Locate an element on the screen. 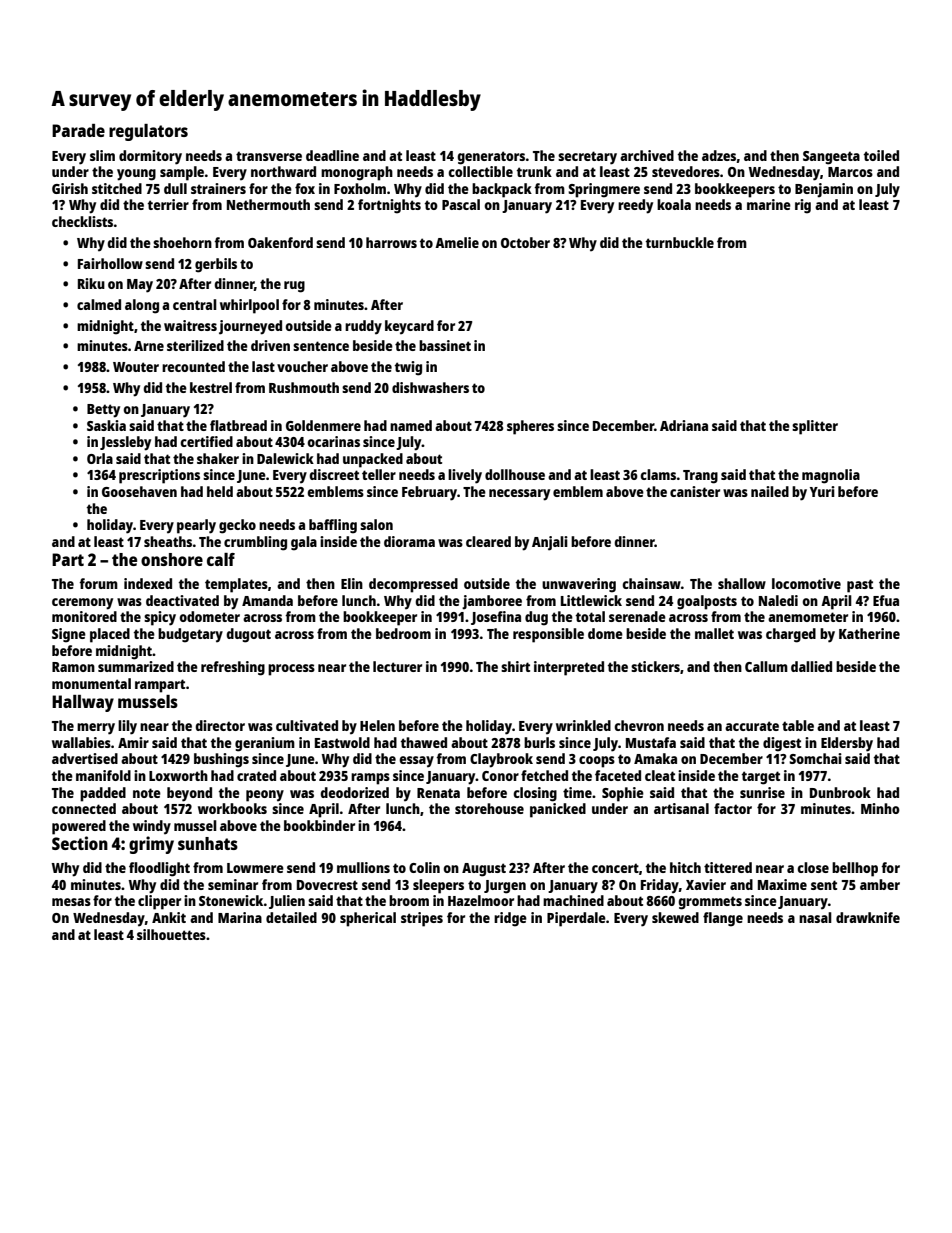 Image resolution: width=952 pixels, height=1233 pixels. adzes is located at coordinates (719, 156).
